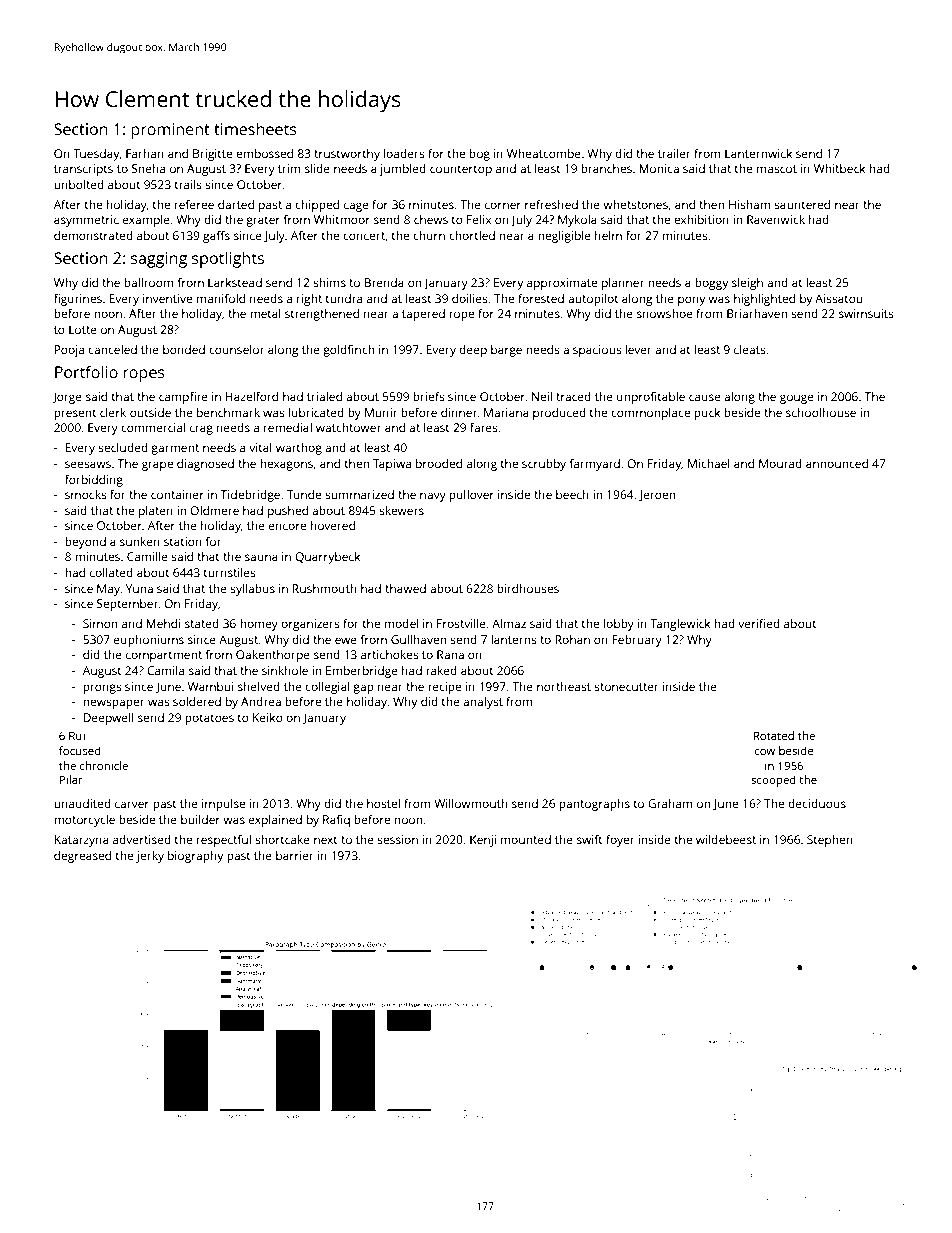 This screenshot has height=1233, width=952. Describe the element at coordinates (250, 496) in the screenshot. I see `Tidebridge` at that location.
